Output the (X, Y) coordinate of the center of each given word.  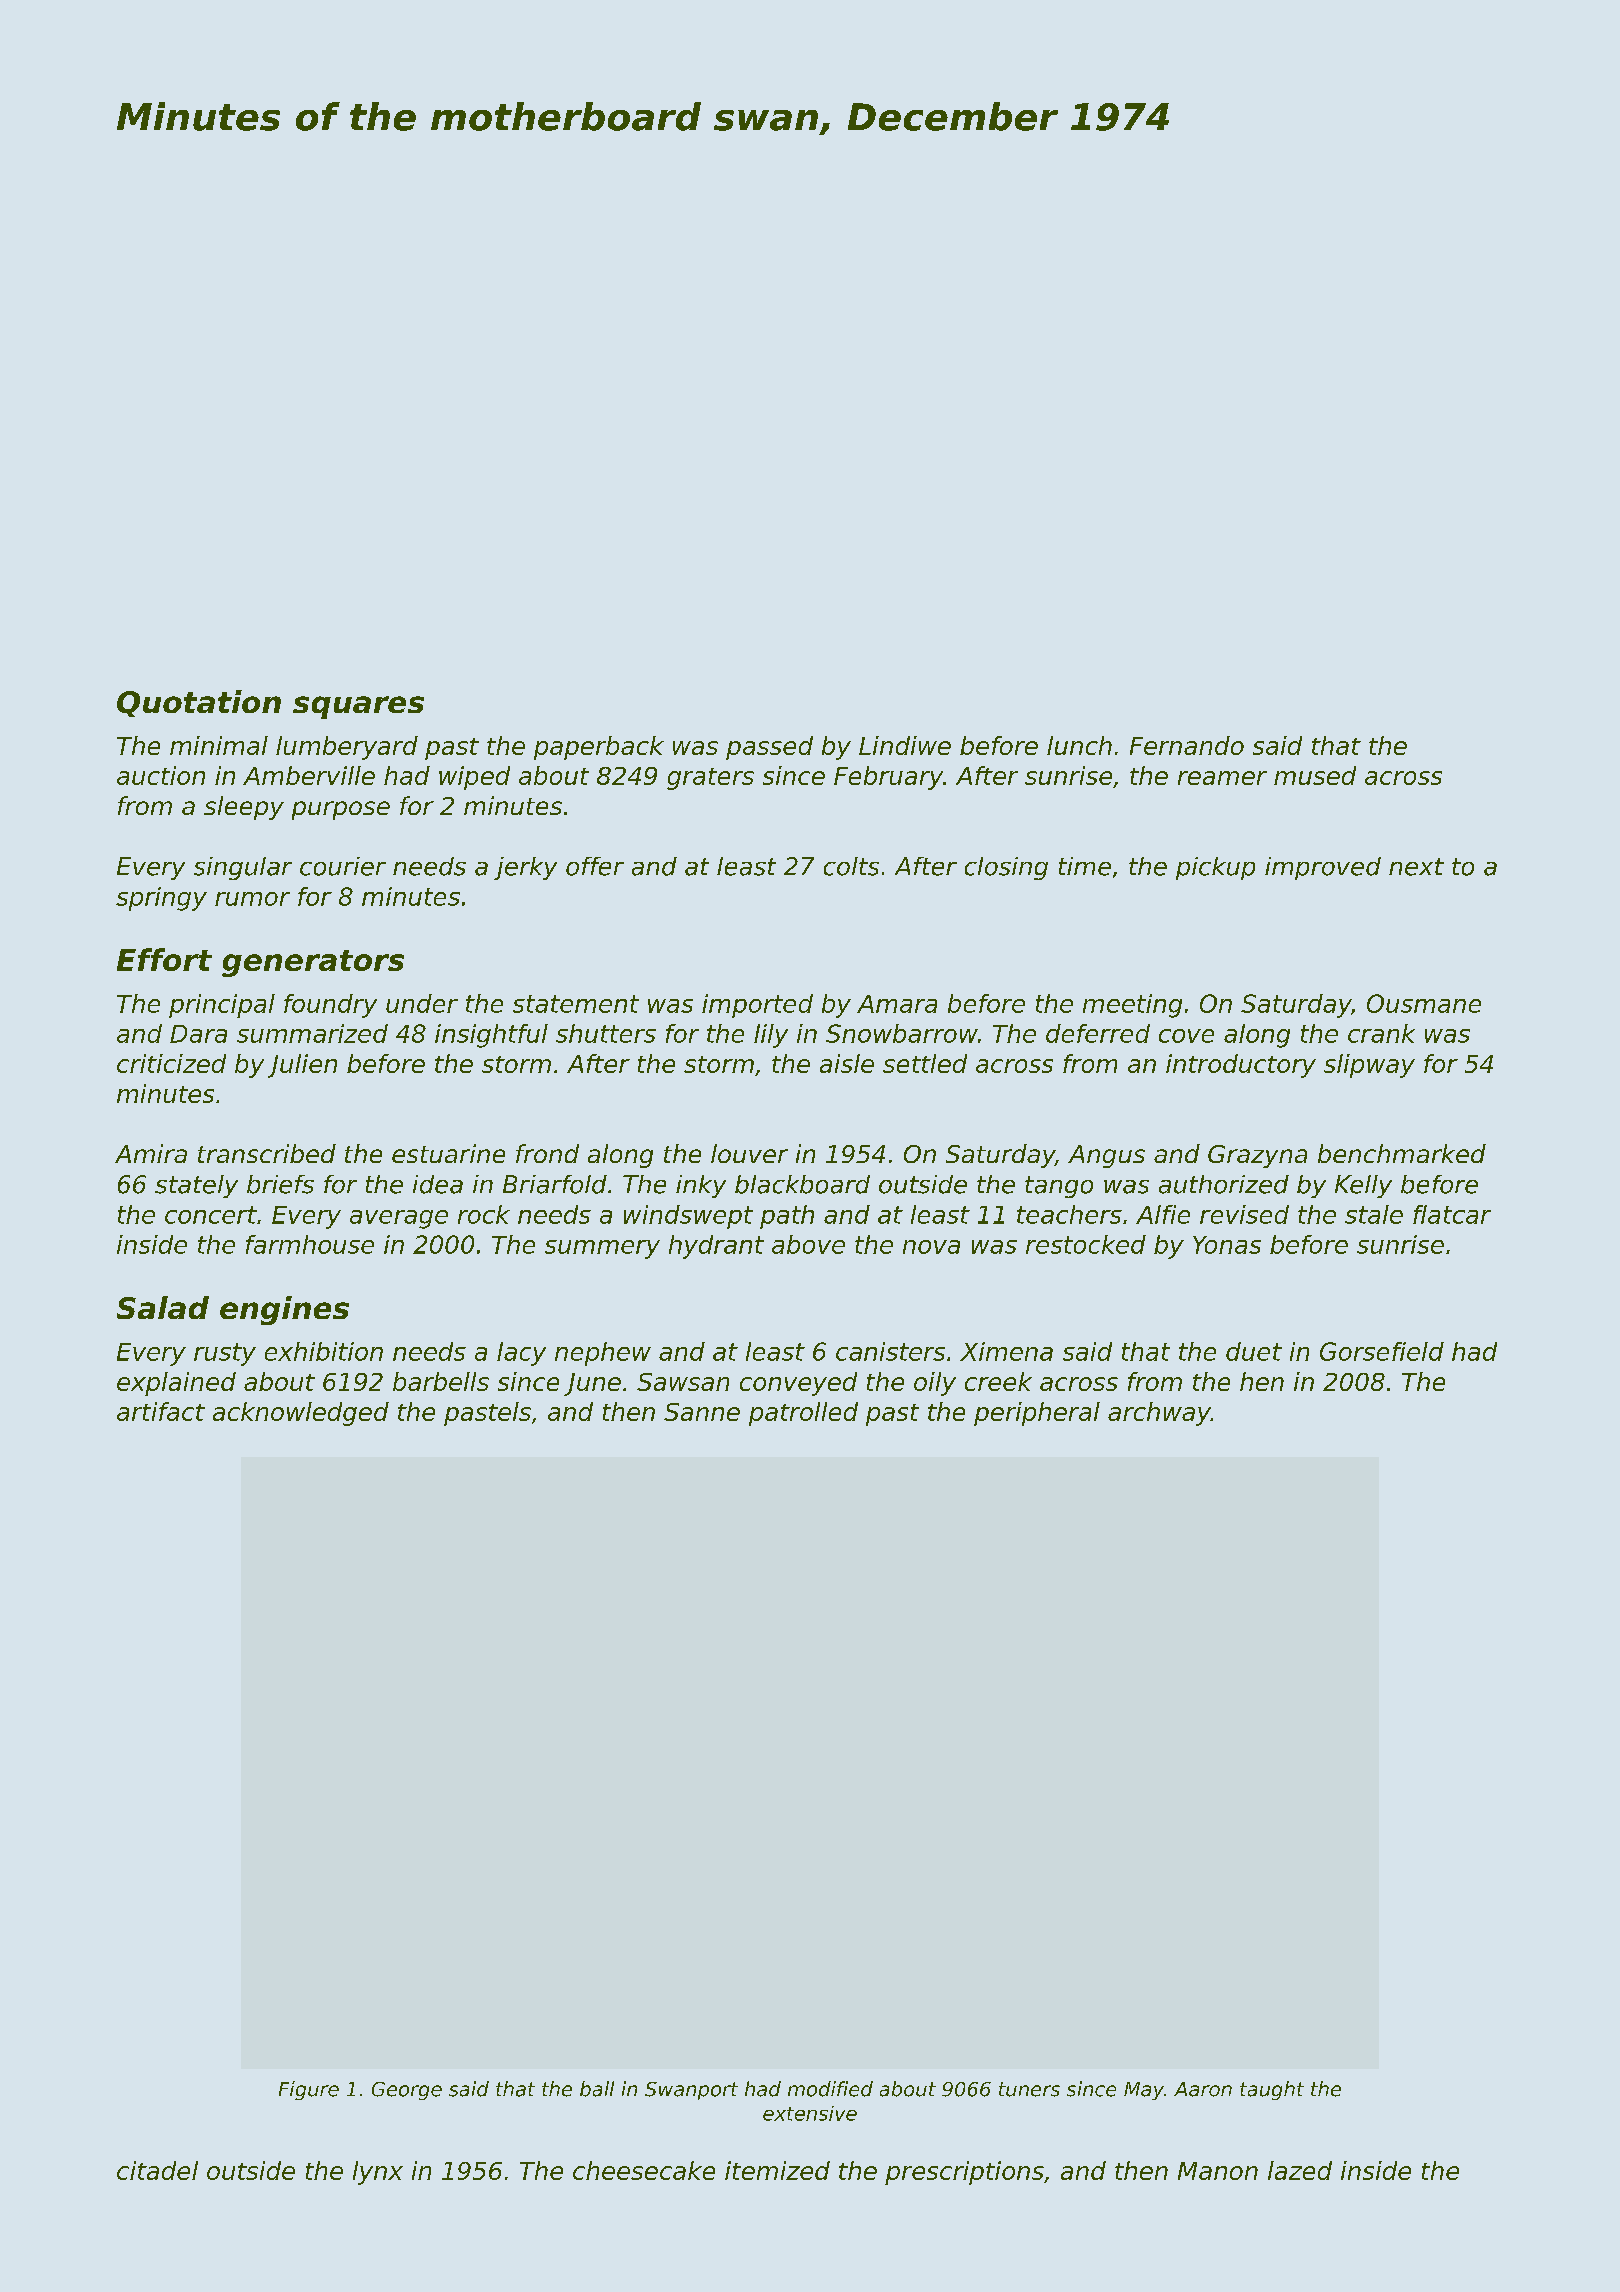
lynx (378, 2173)
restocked (1086, 1244)
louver (749, 1153)
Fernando (1187, 745)
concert (211, 1215)
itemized (777, 2170)
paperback (599, 748)
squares (358, 707)
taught (1272, 2090)
